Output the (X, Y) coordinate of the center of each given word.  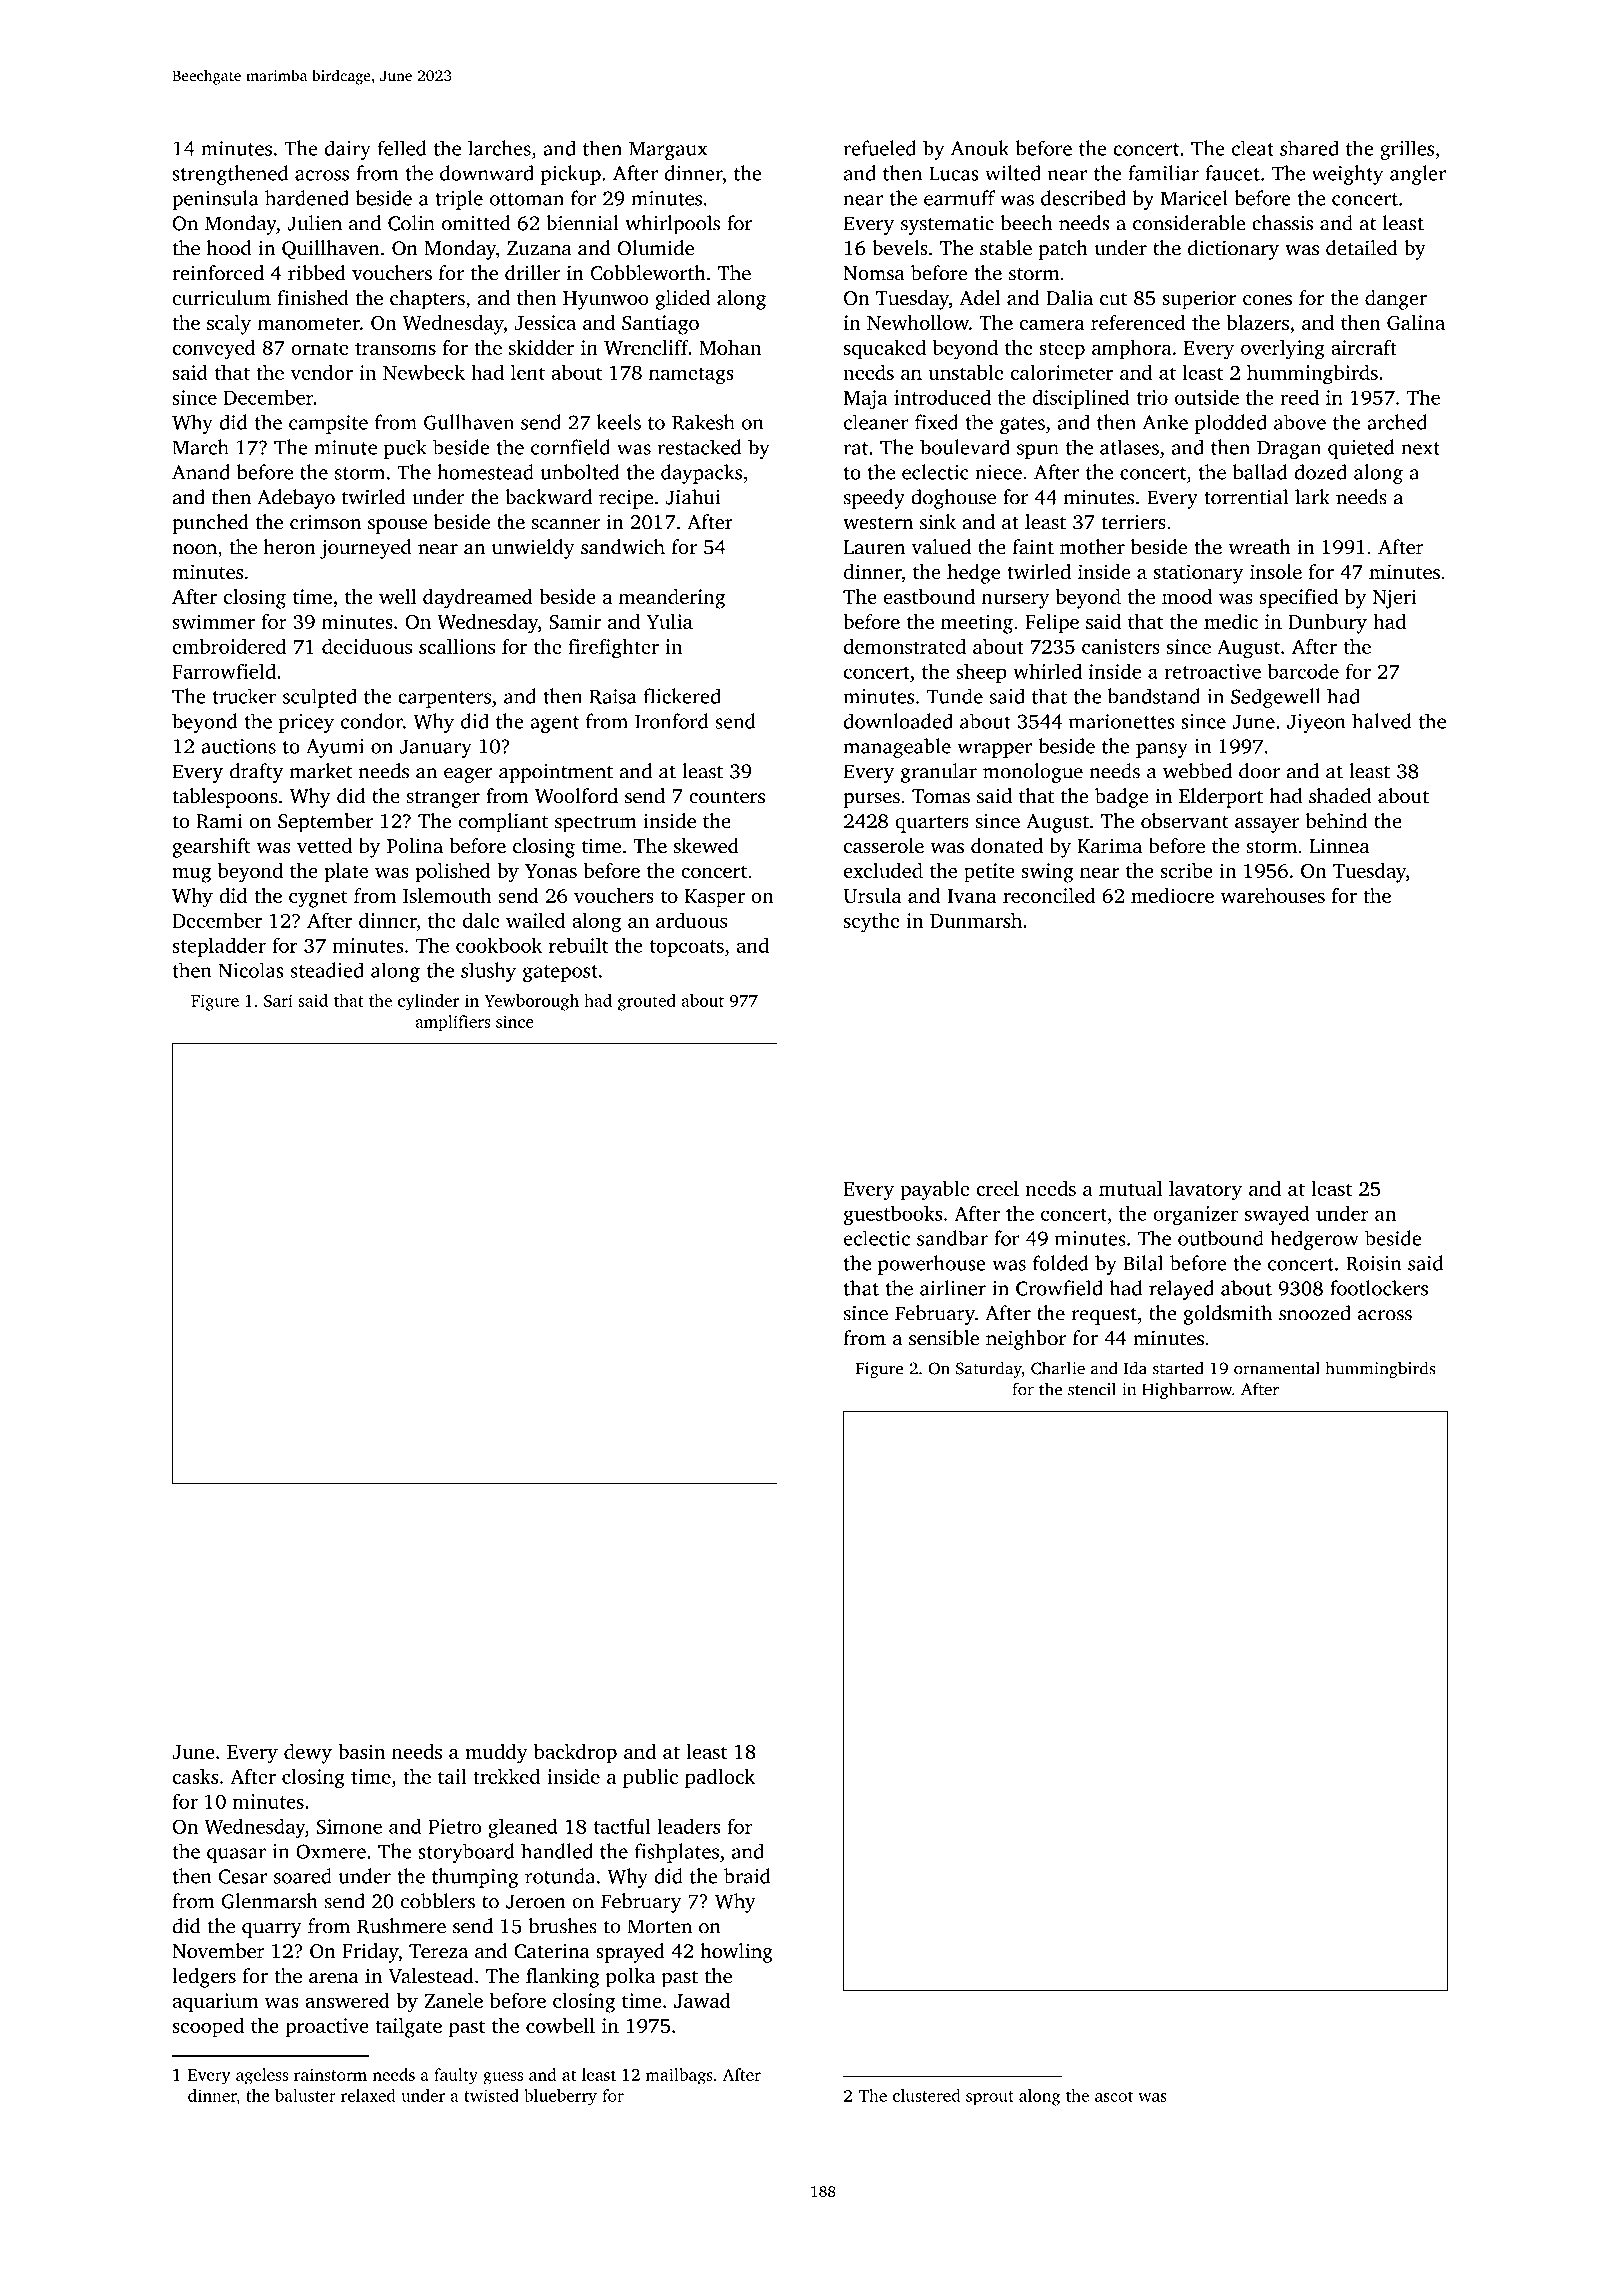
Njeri (1395, 599)
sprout (990, 2098)
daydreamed (478, 599)
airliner (953, 1288)
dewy (308, 1754)
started (1178, 1368)
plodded (1231, 424)
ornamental (1277, 1368)
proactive (327, 2028)
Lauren (874, 547)
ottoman (527, 199)
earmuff (960, 198)
